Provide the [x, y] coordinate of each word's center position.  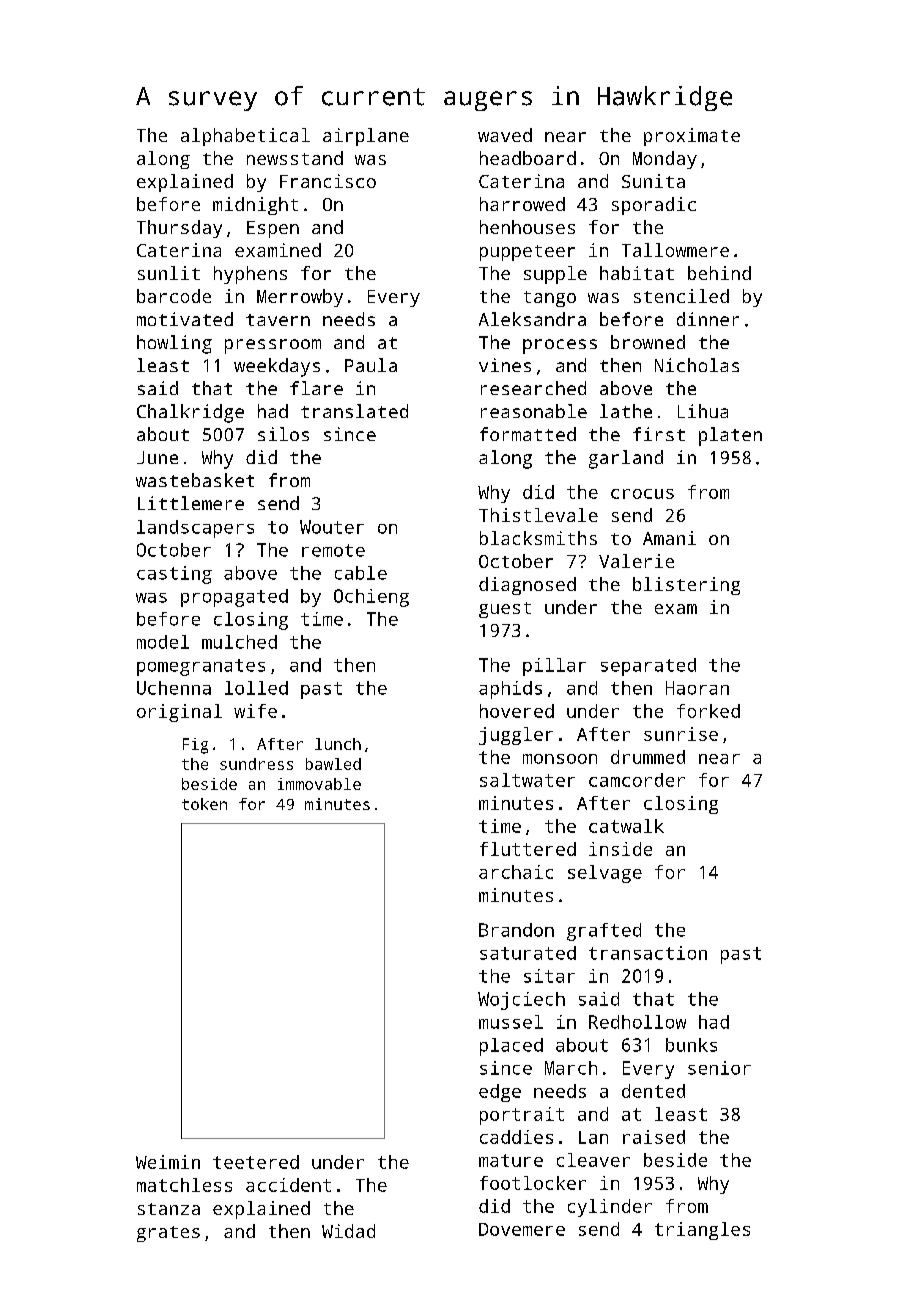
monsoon [560, 759]
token [204, 804]
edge [500, 1093]
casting [174, 575]
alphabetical [245, 137]
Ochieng [371, 598]
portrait [522, 1116]
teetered [256, 1162]
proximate [692, 137]
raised [654, 1137]
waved [505, 135]
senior [719, 1068]
